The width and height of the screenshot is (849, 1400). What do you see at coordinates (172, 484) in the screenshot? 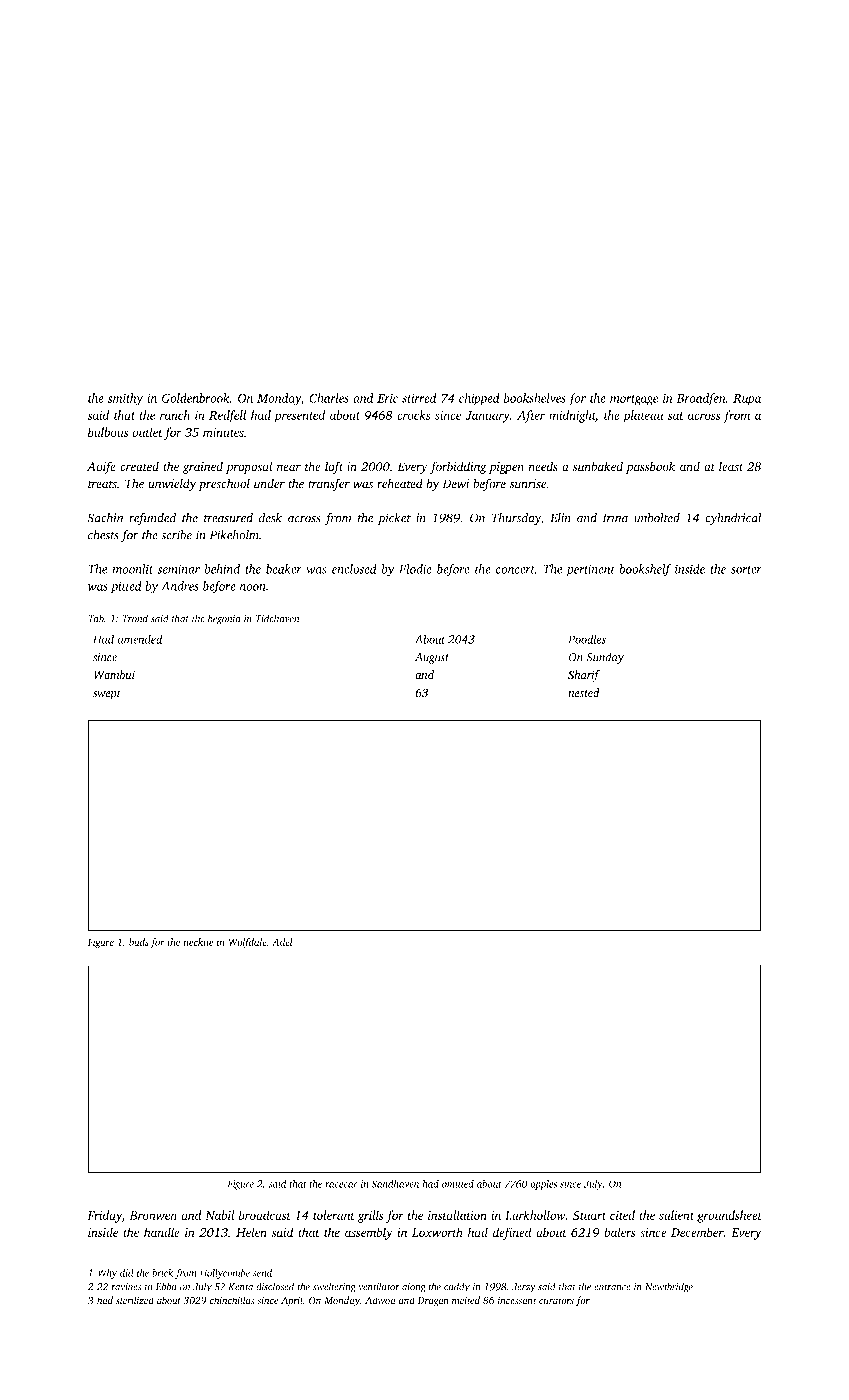
I see `unwieldy` at bounding box center [172, 484].
